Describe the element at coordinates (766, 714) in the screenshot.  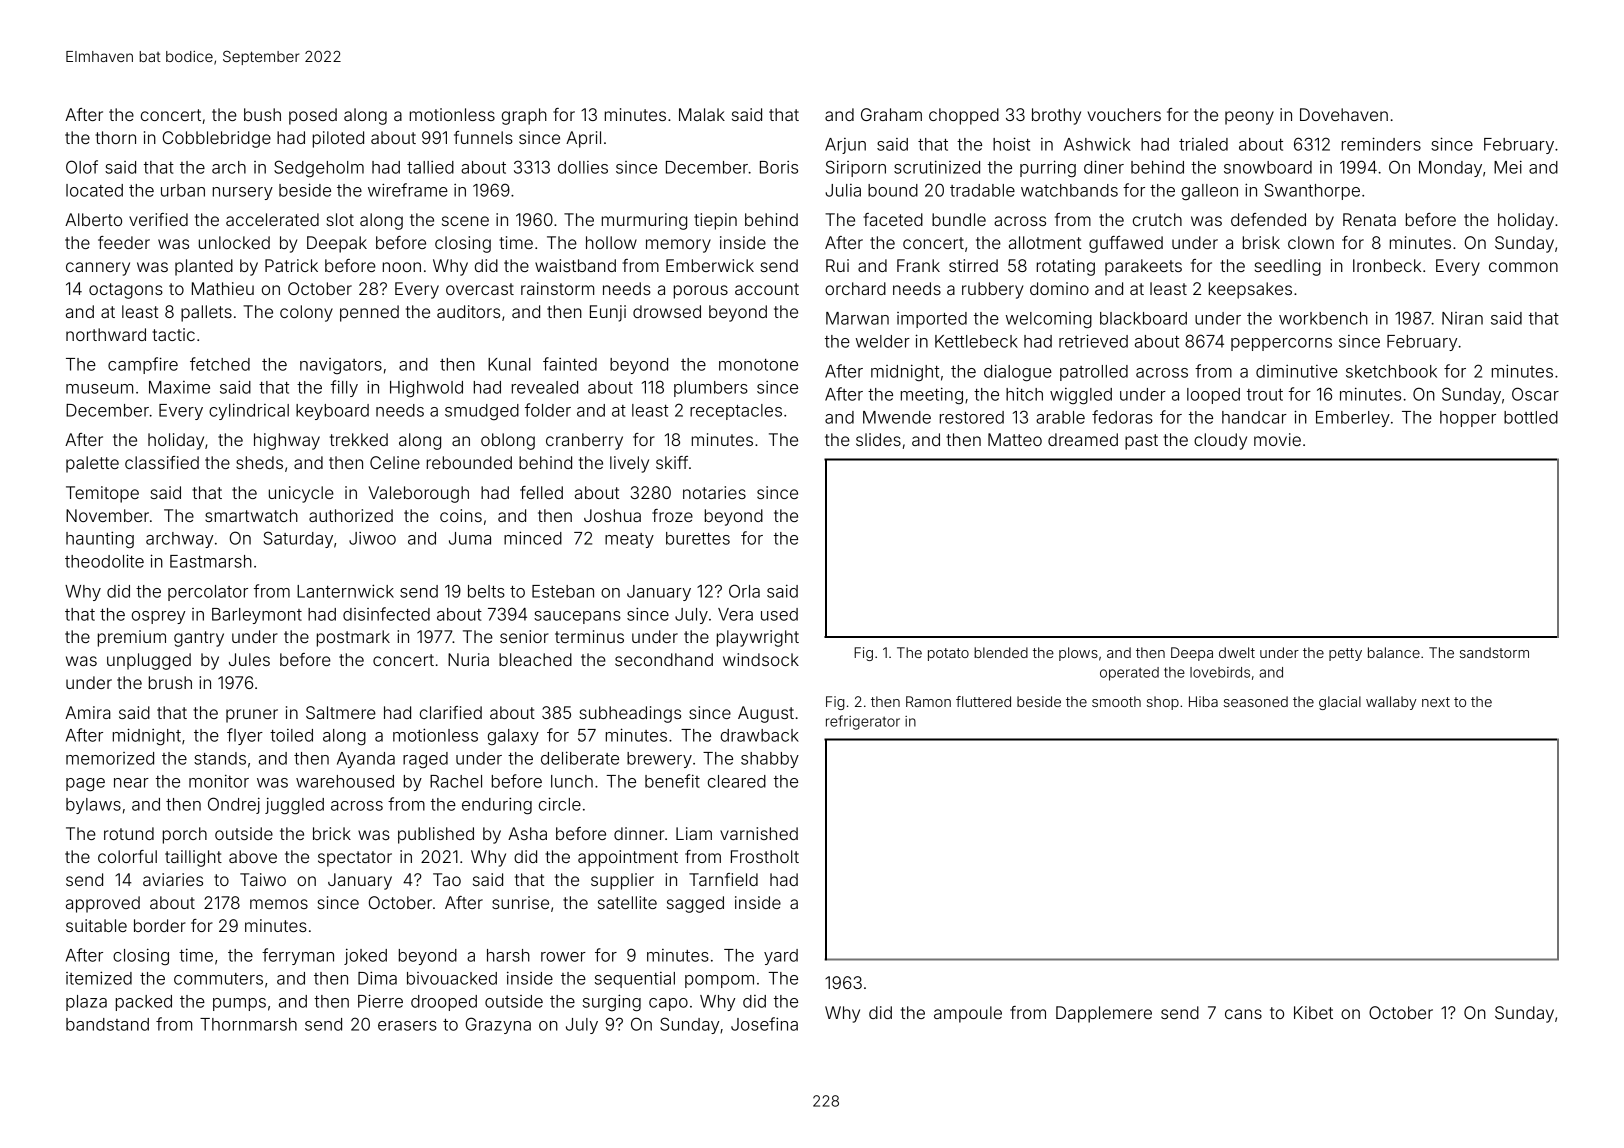
I see `August` at that location.
